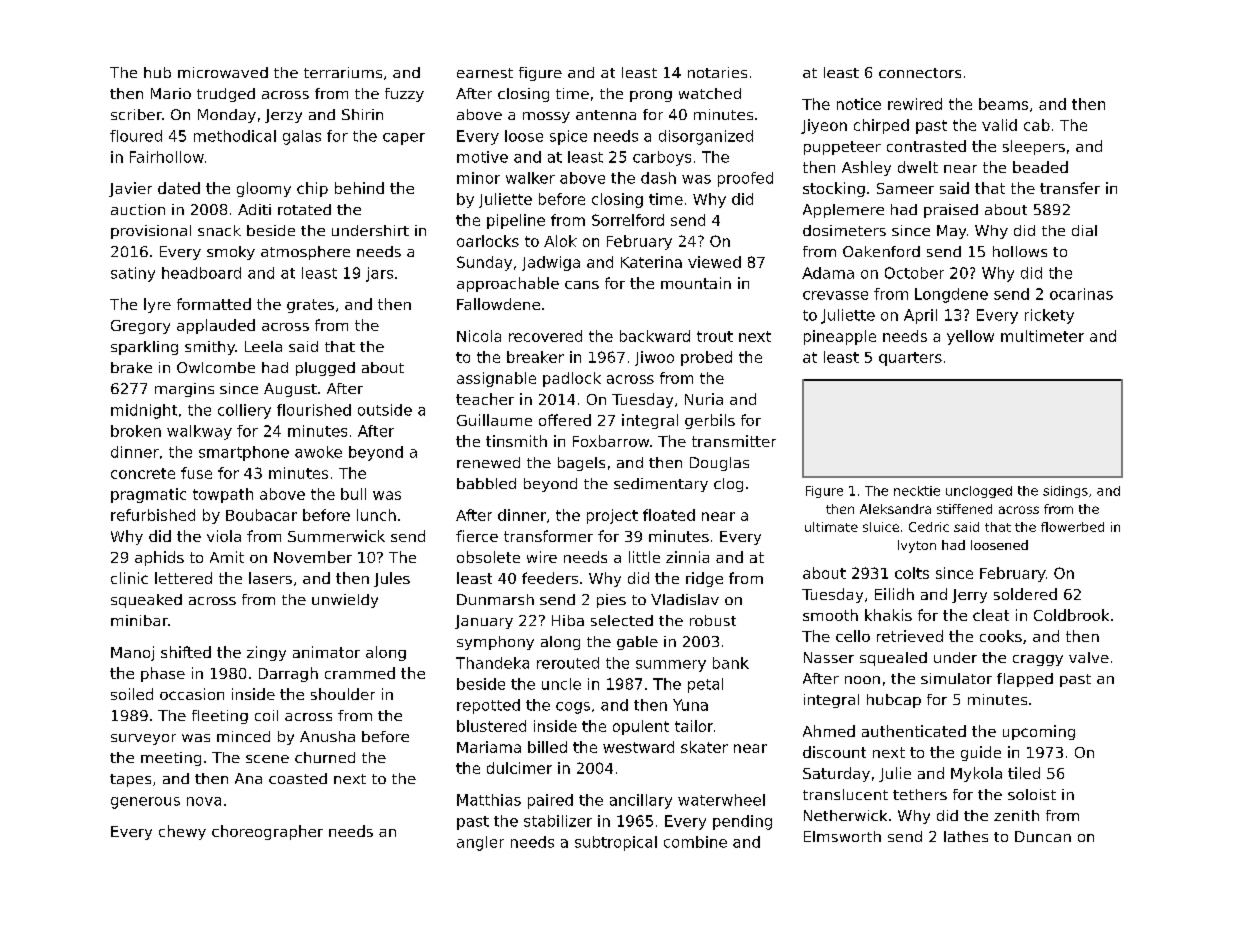 This page has width=1233, height=952. I want to click on chewy, so click(182, 832).
